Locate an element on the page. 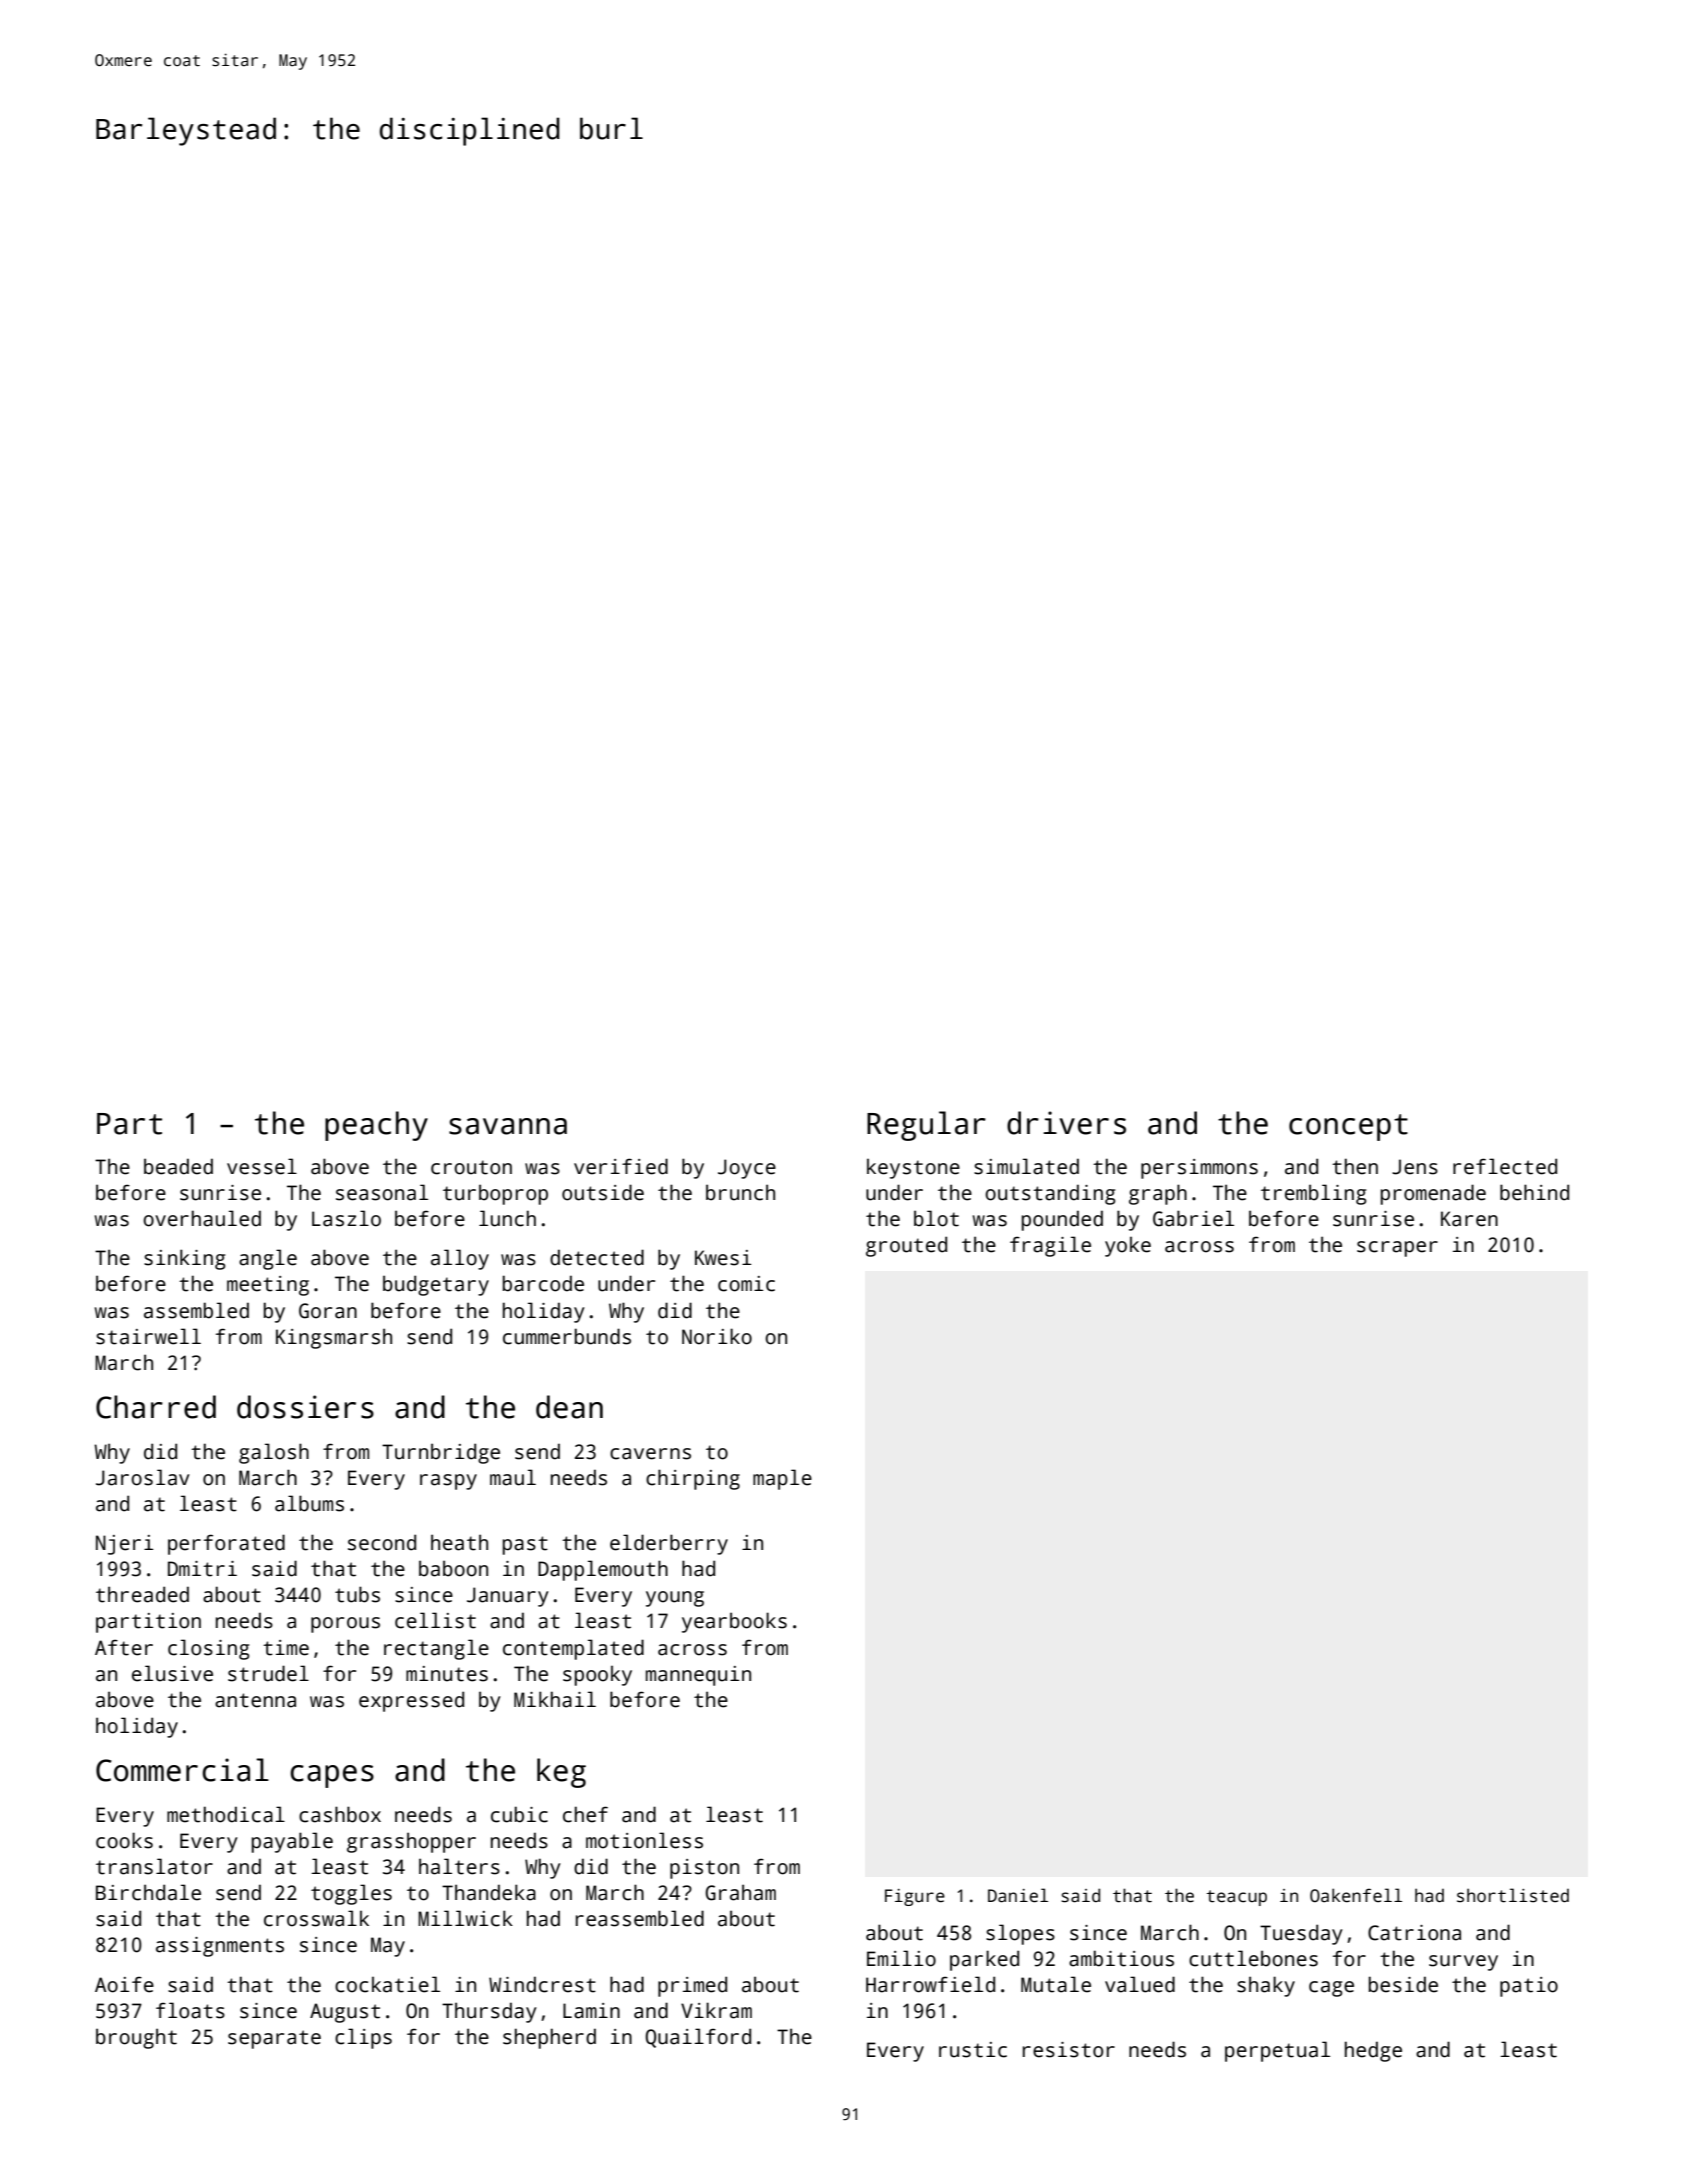 This image has height=2178, width=1683. savanna is located at coordinates (508, 1126).
